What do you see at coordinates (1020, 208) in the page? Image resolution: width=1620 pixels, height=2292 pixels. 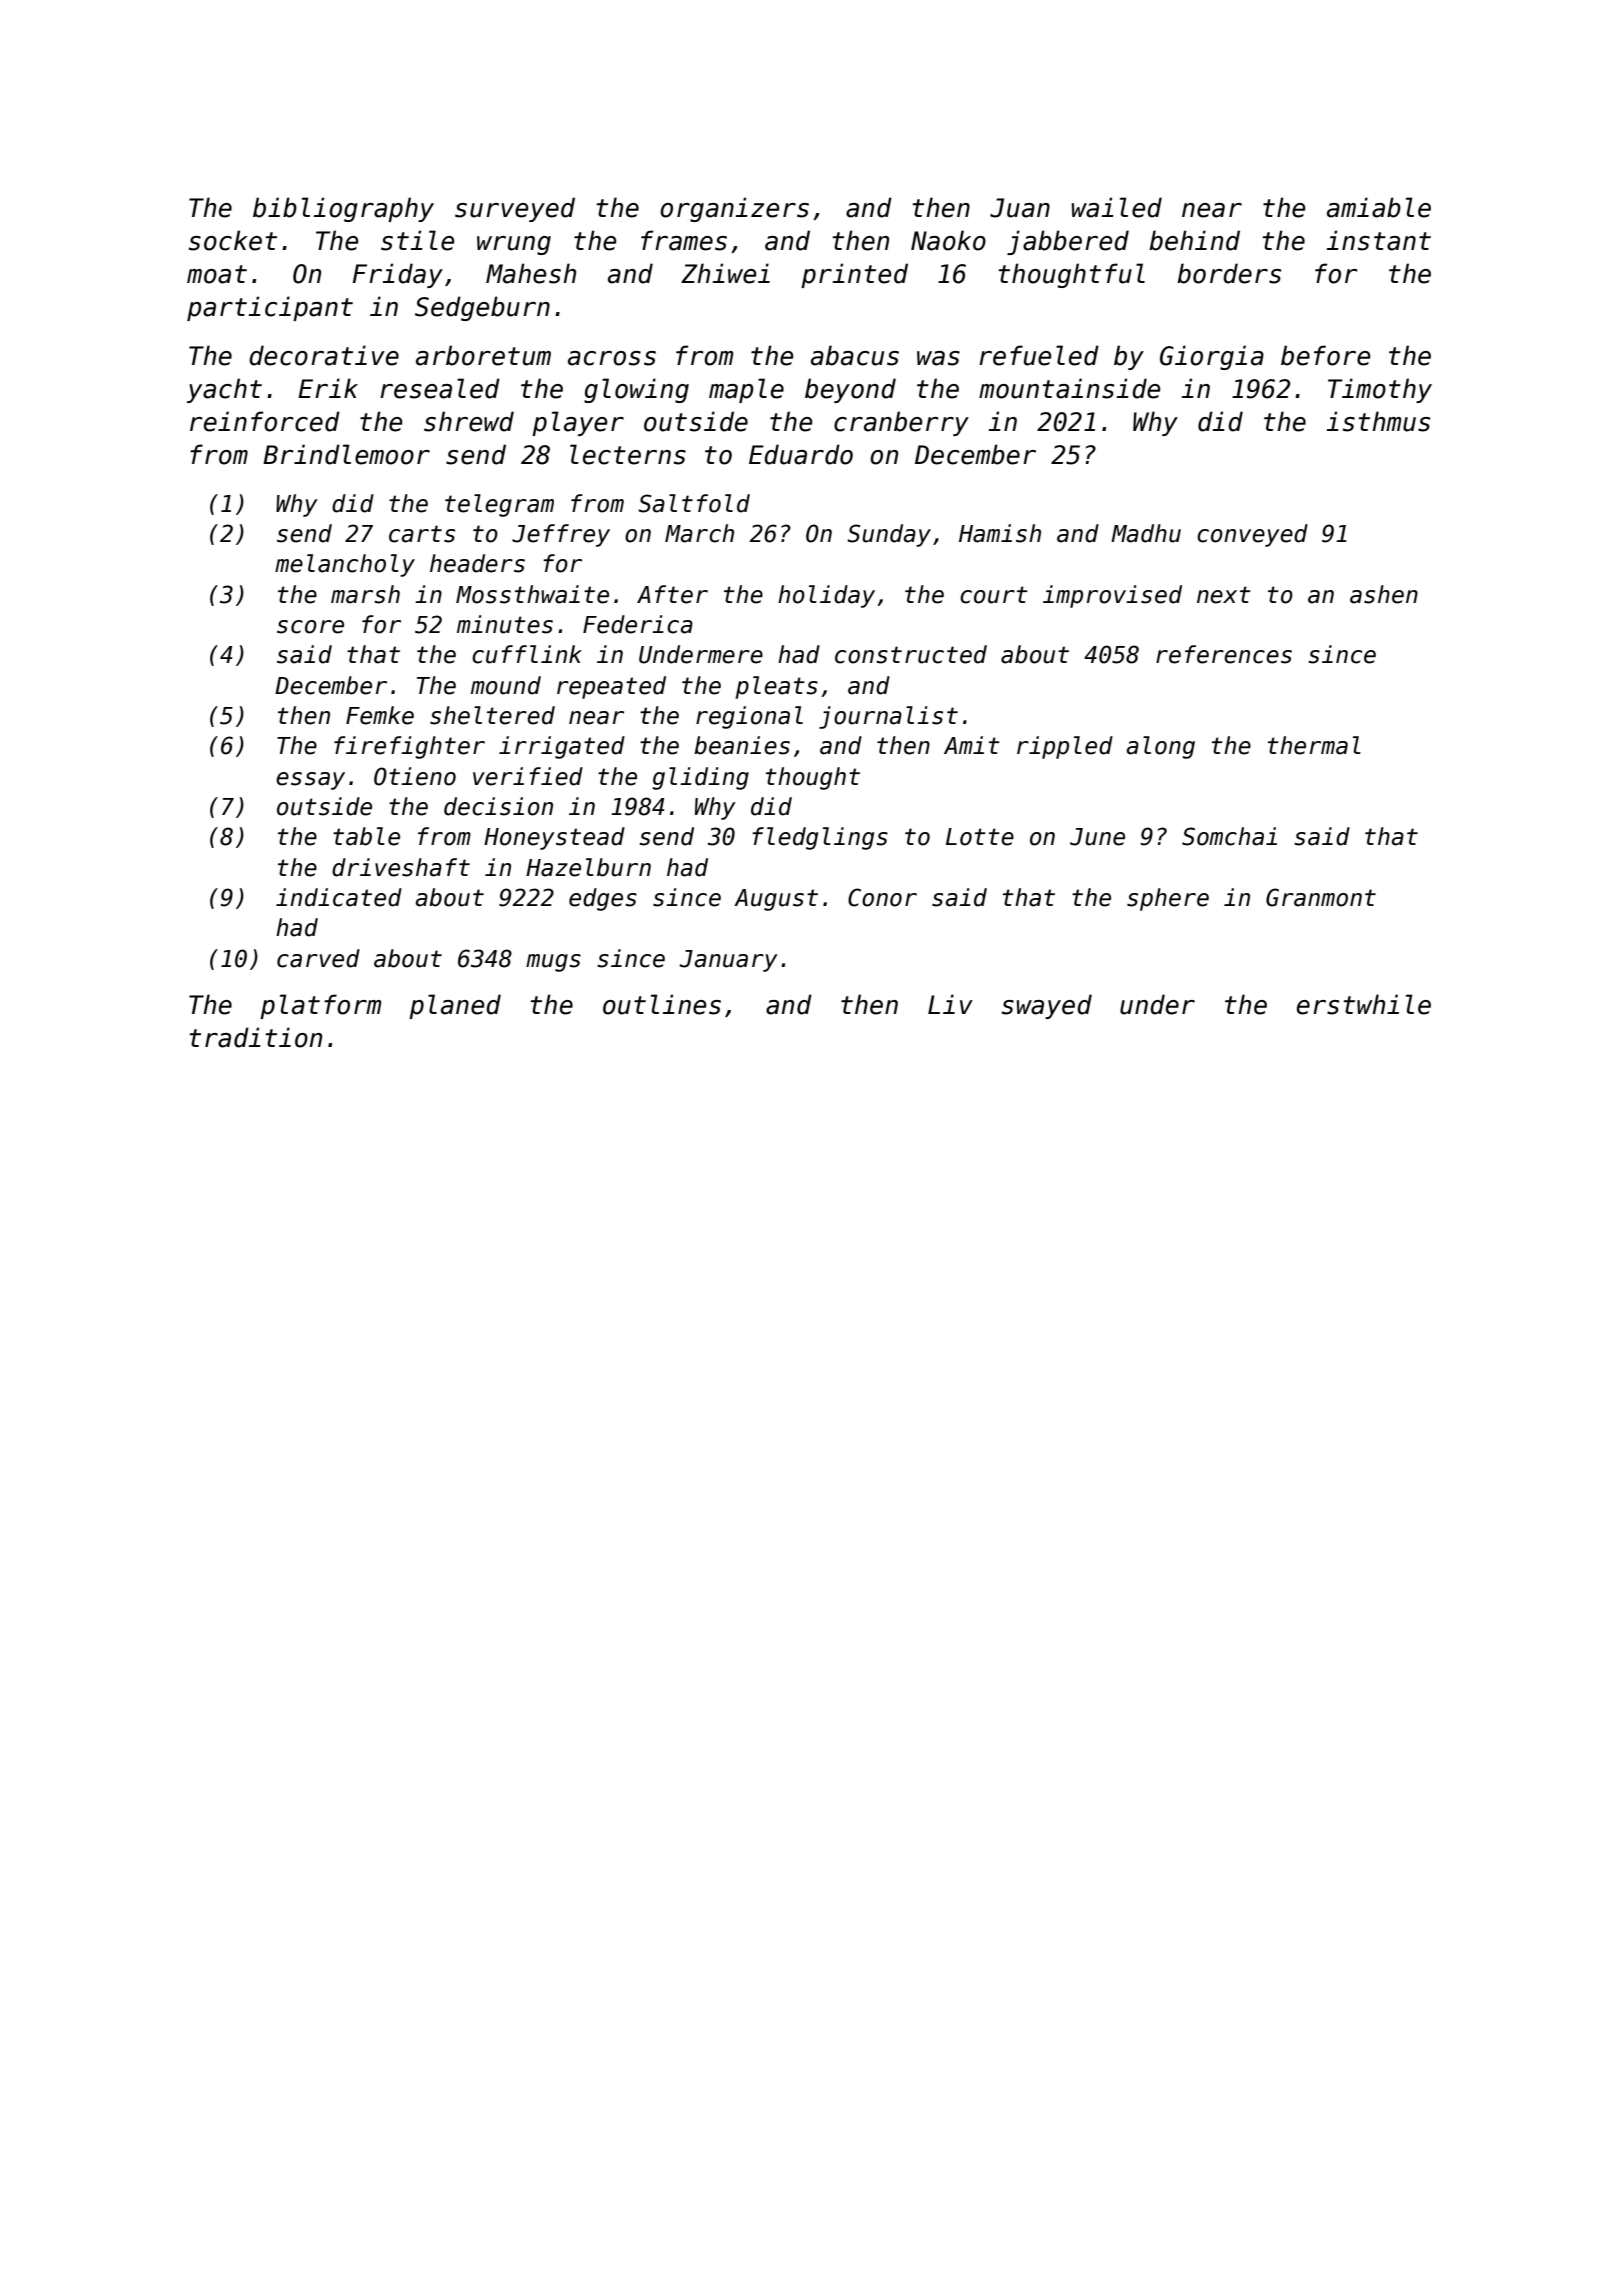 I see `Juan` at bounding box center [1020, 208].
